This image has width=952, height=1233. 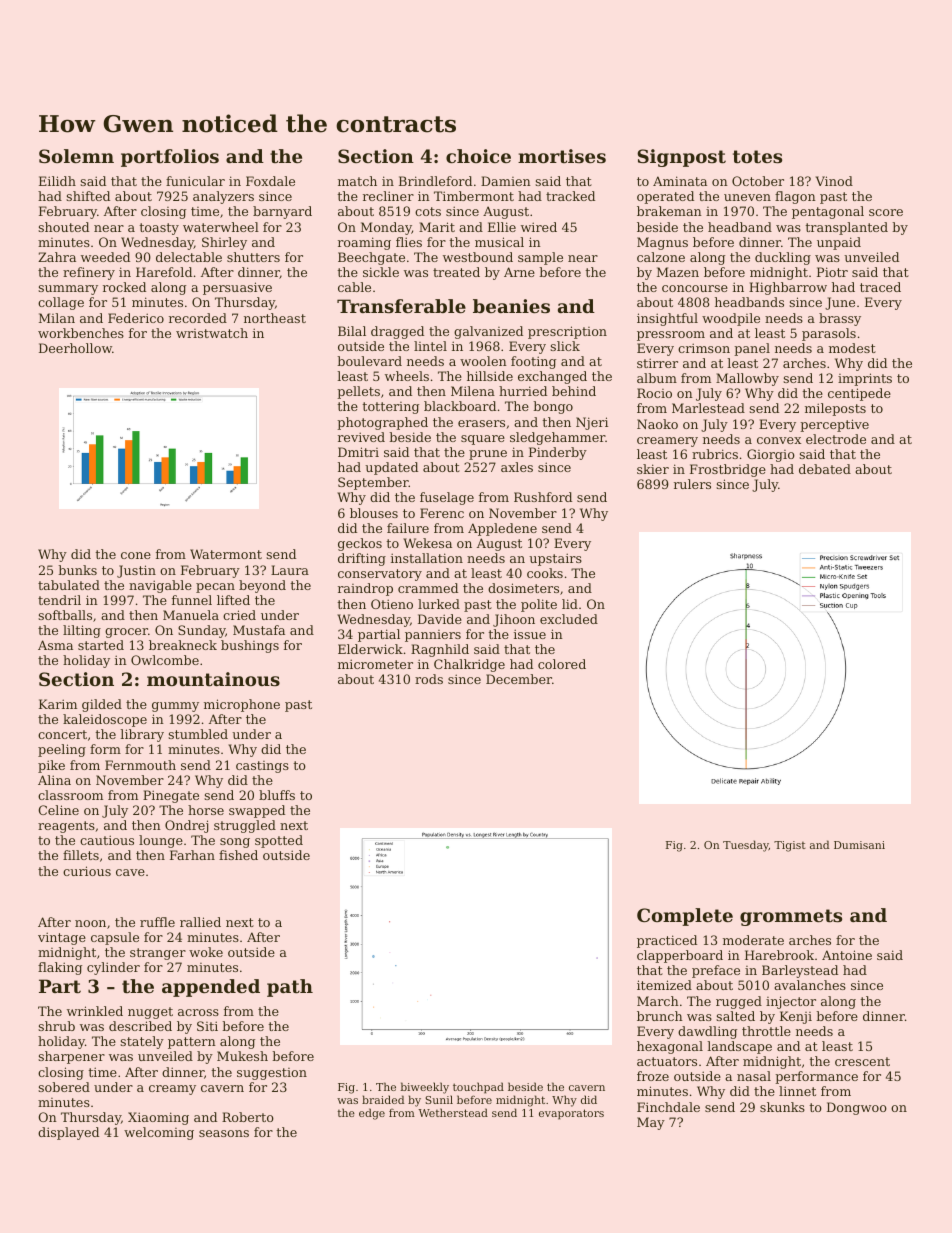 I want to click on shouted, so click(x=63, y=227).
